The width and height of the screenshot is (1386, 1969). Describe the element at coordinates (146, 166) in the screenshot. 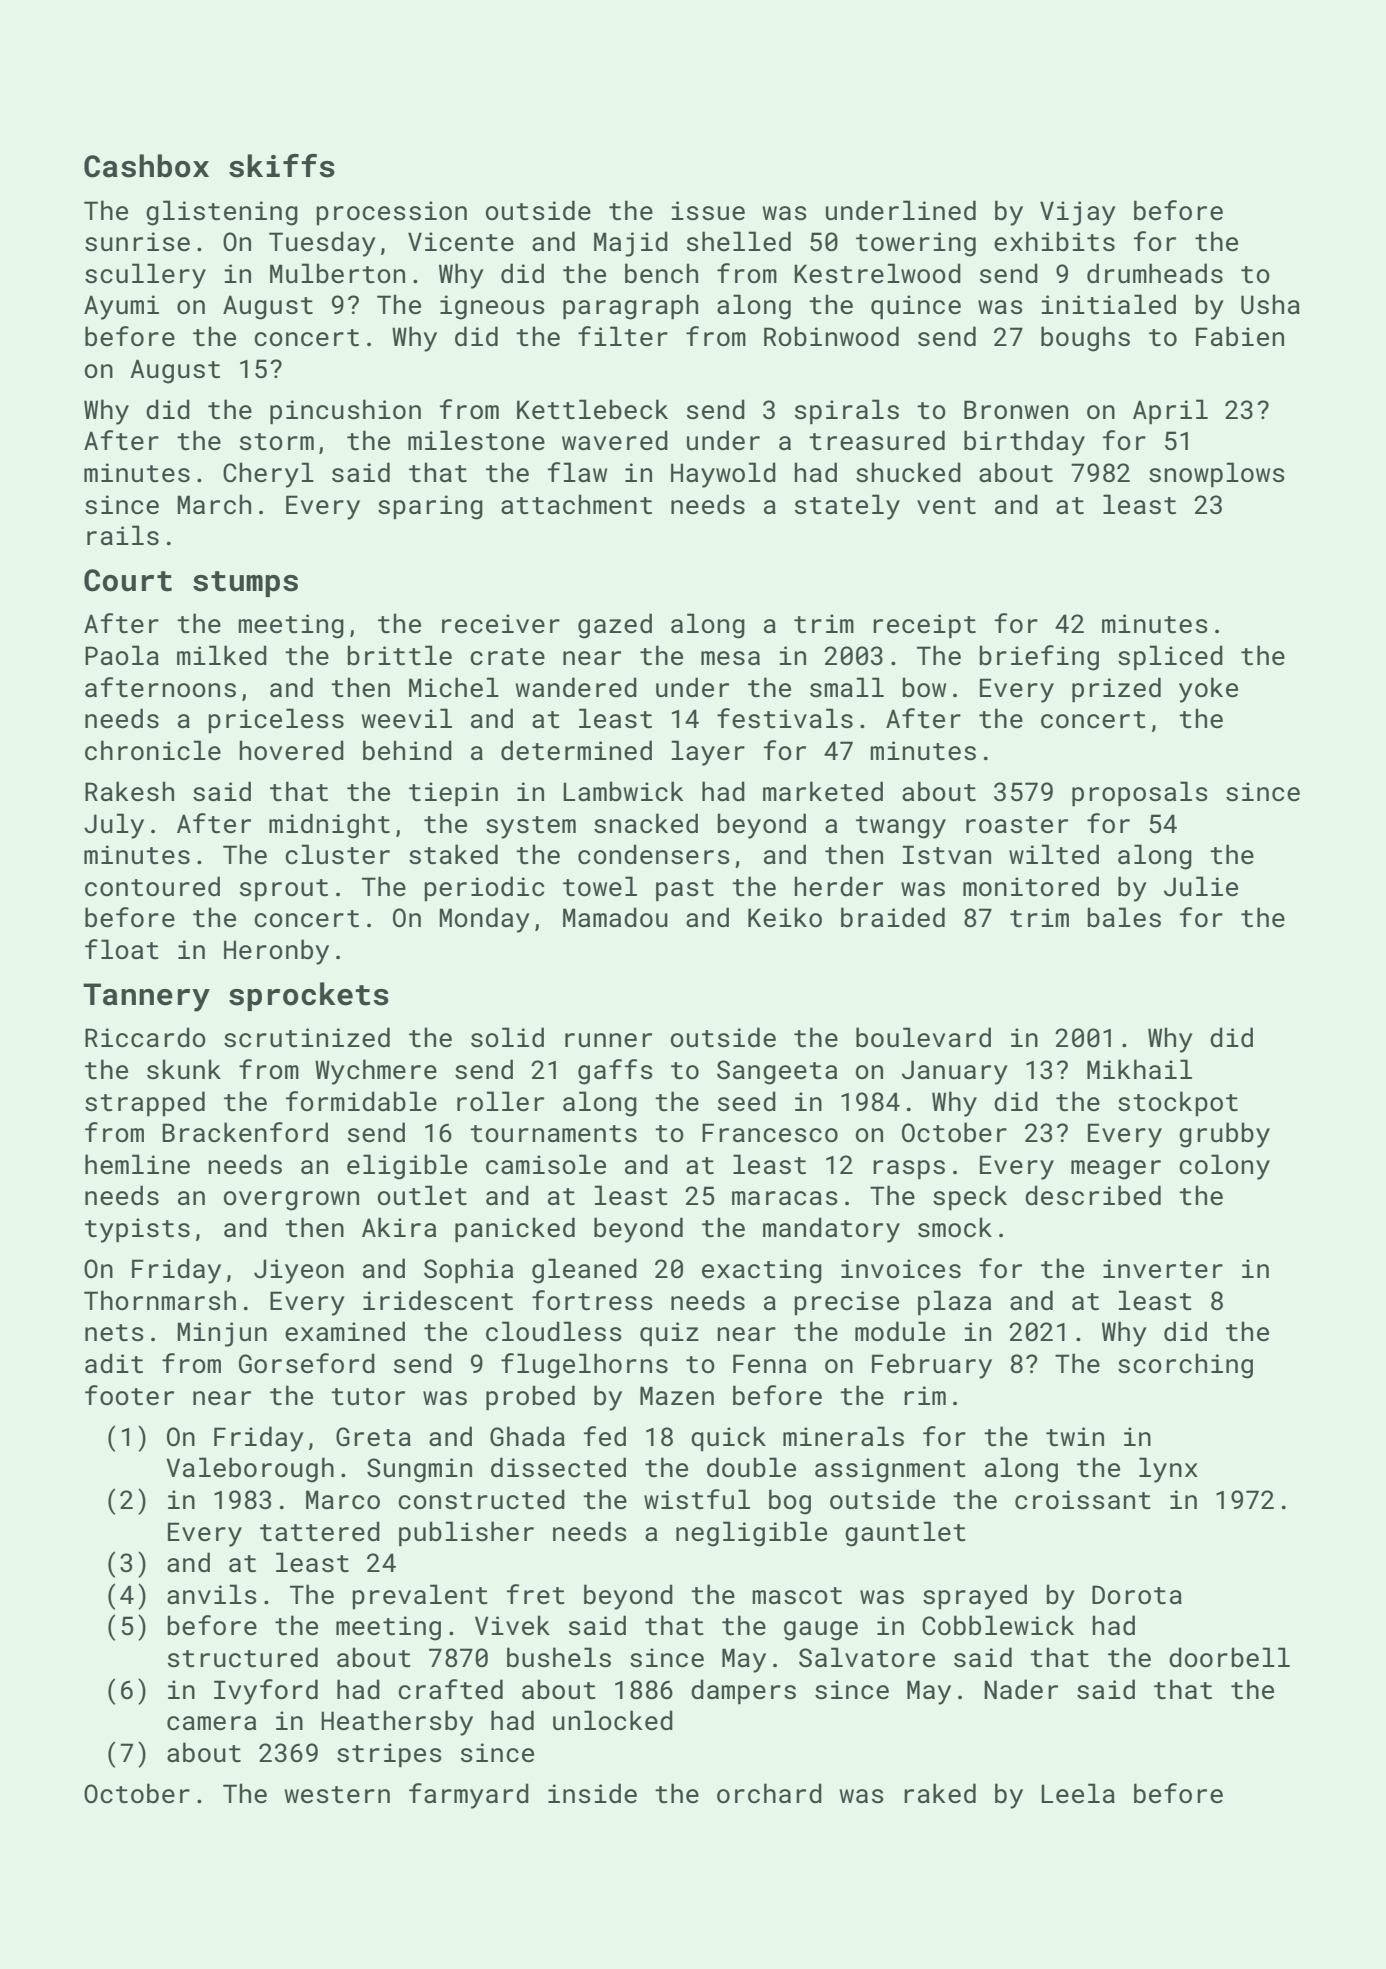

I see `Cashbox` at that location.
